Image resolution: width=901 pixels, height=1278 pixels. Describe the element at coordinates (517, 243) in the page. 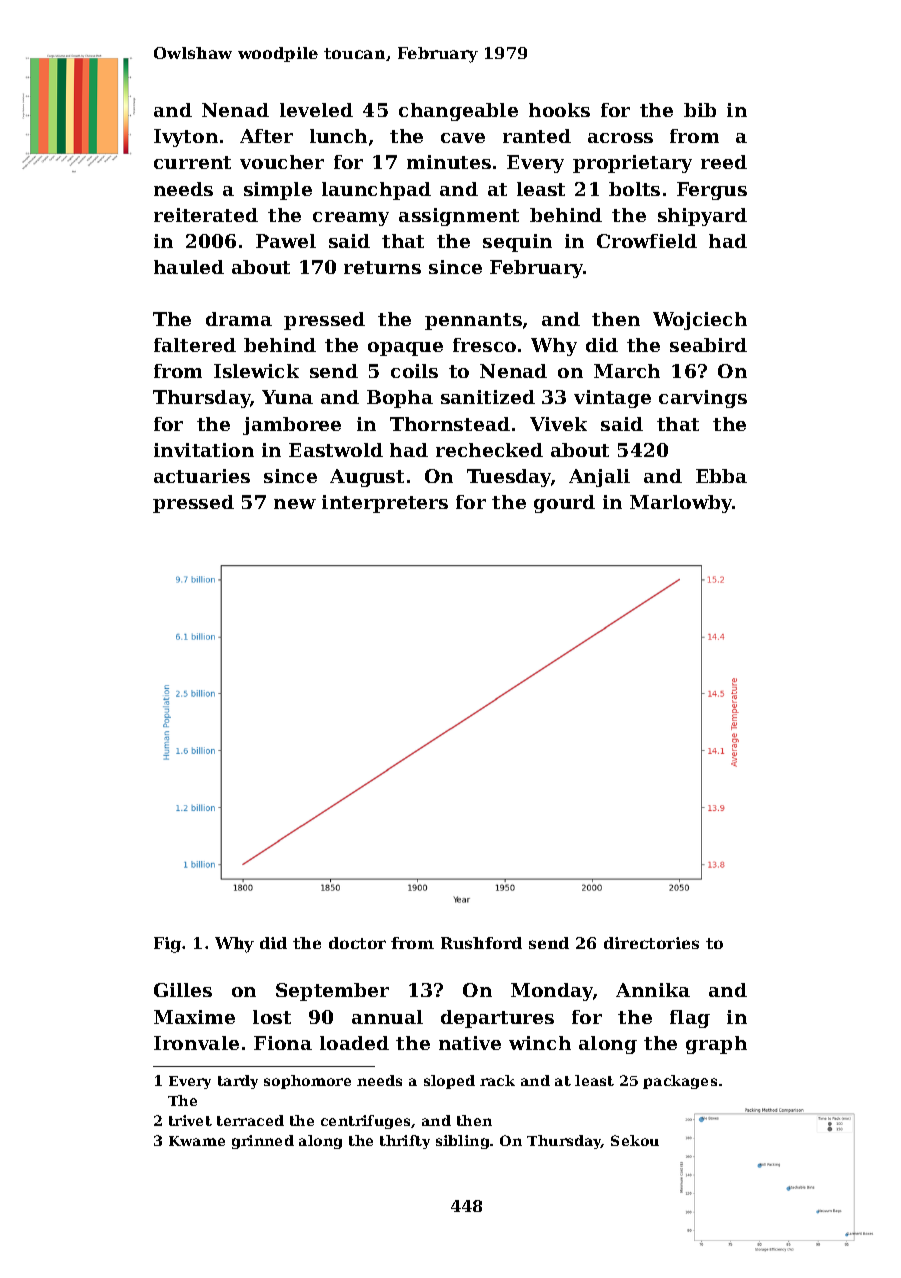

I see `sequin` at that location.
